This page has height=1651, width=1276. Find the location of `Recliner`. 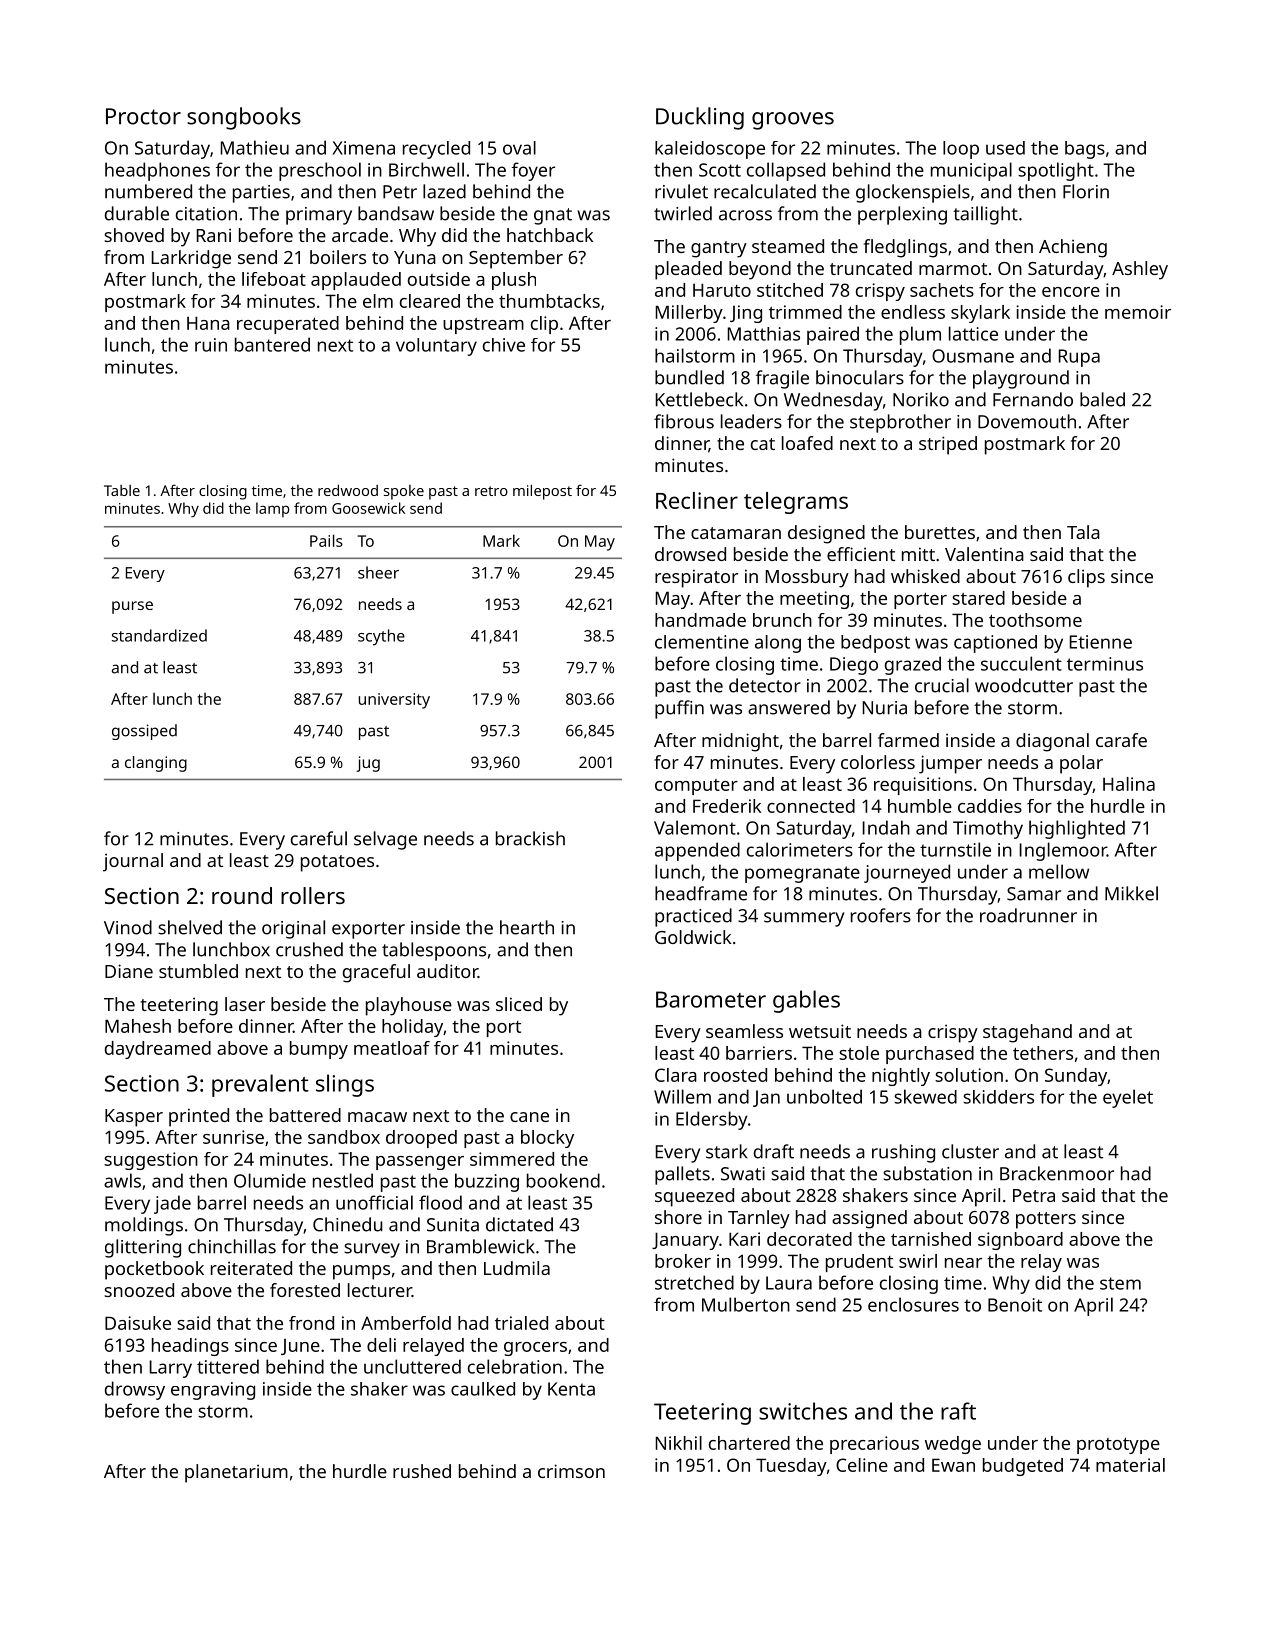

Recliner is located at coordinates (697, 500).
